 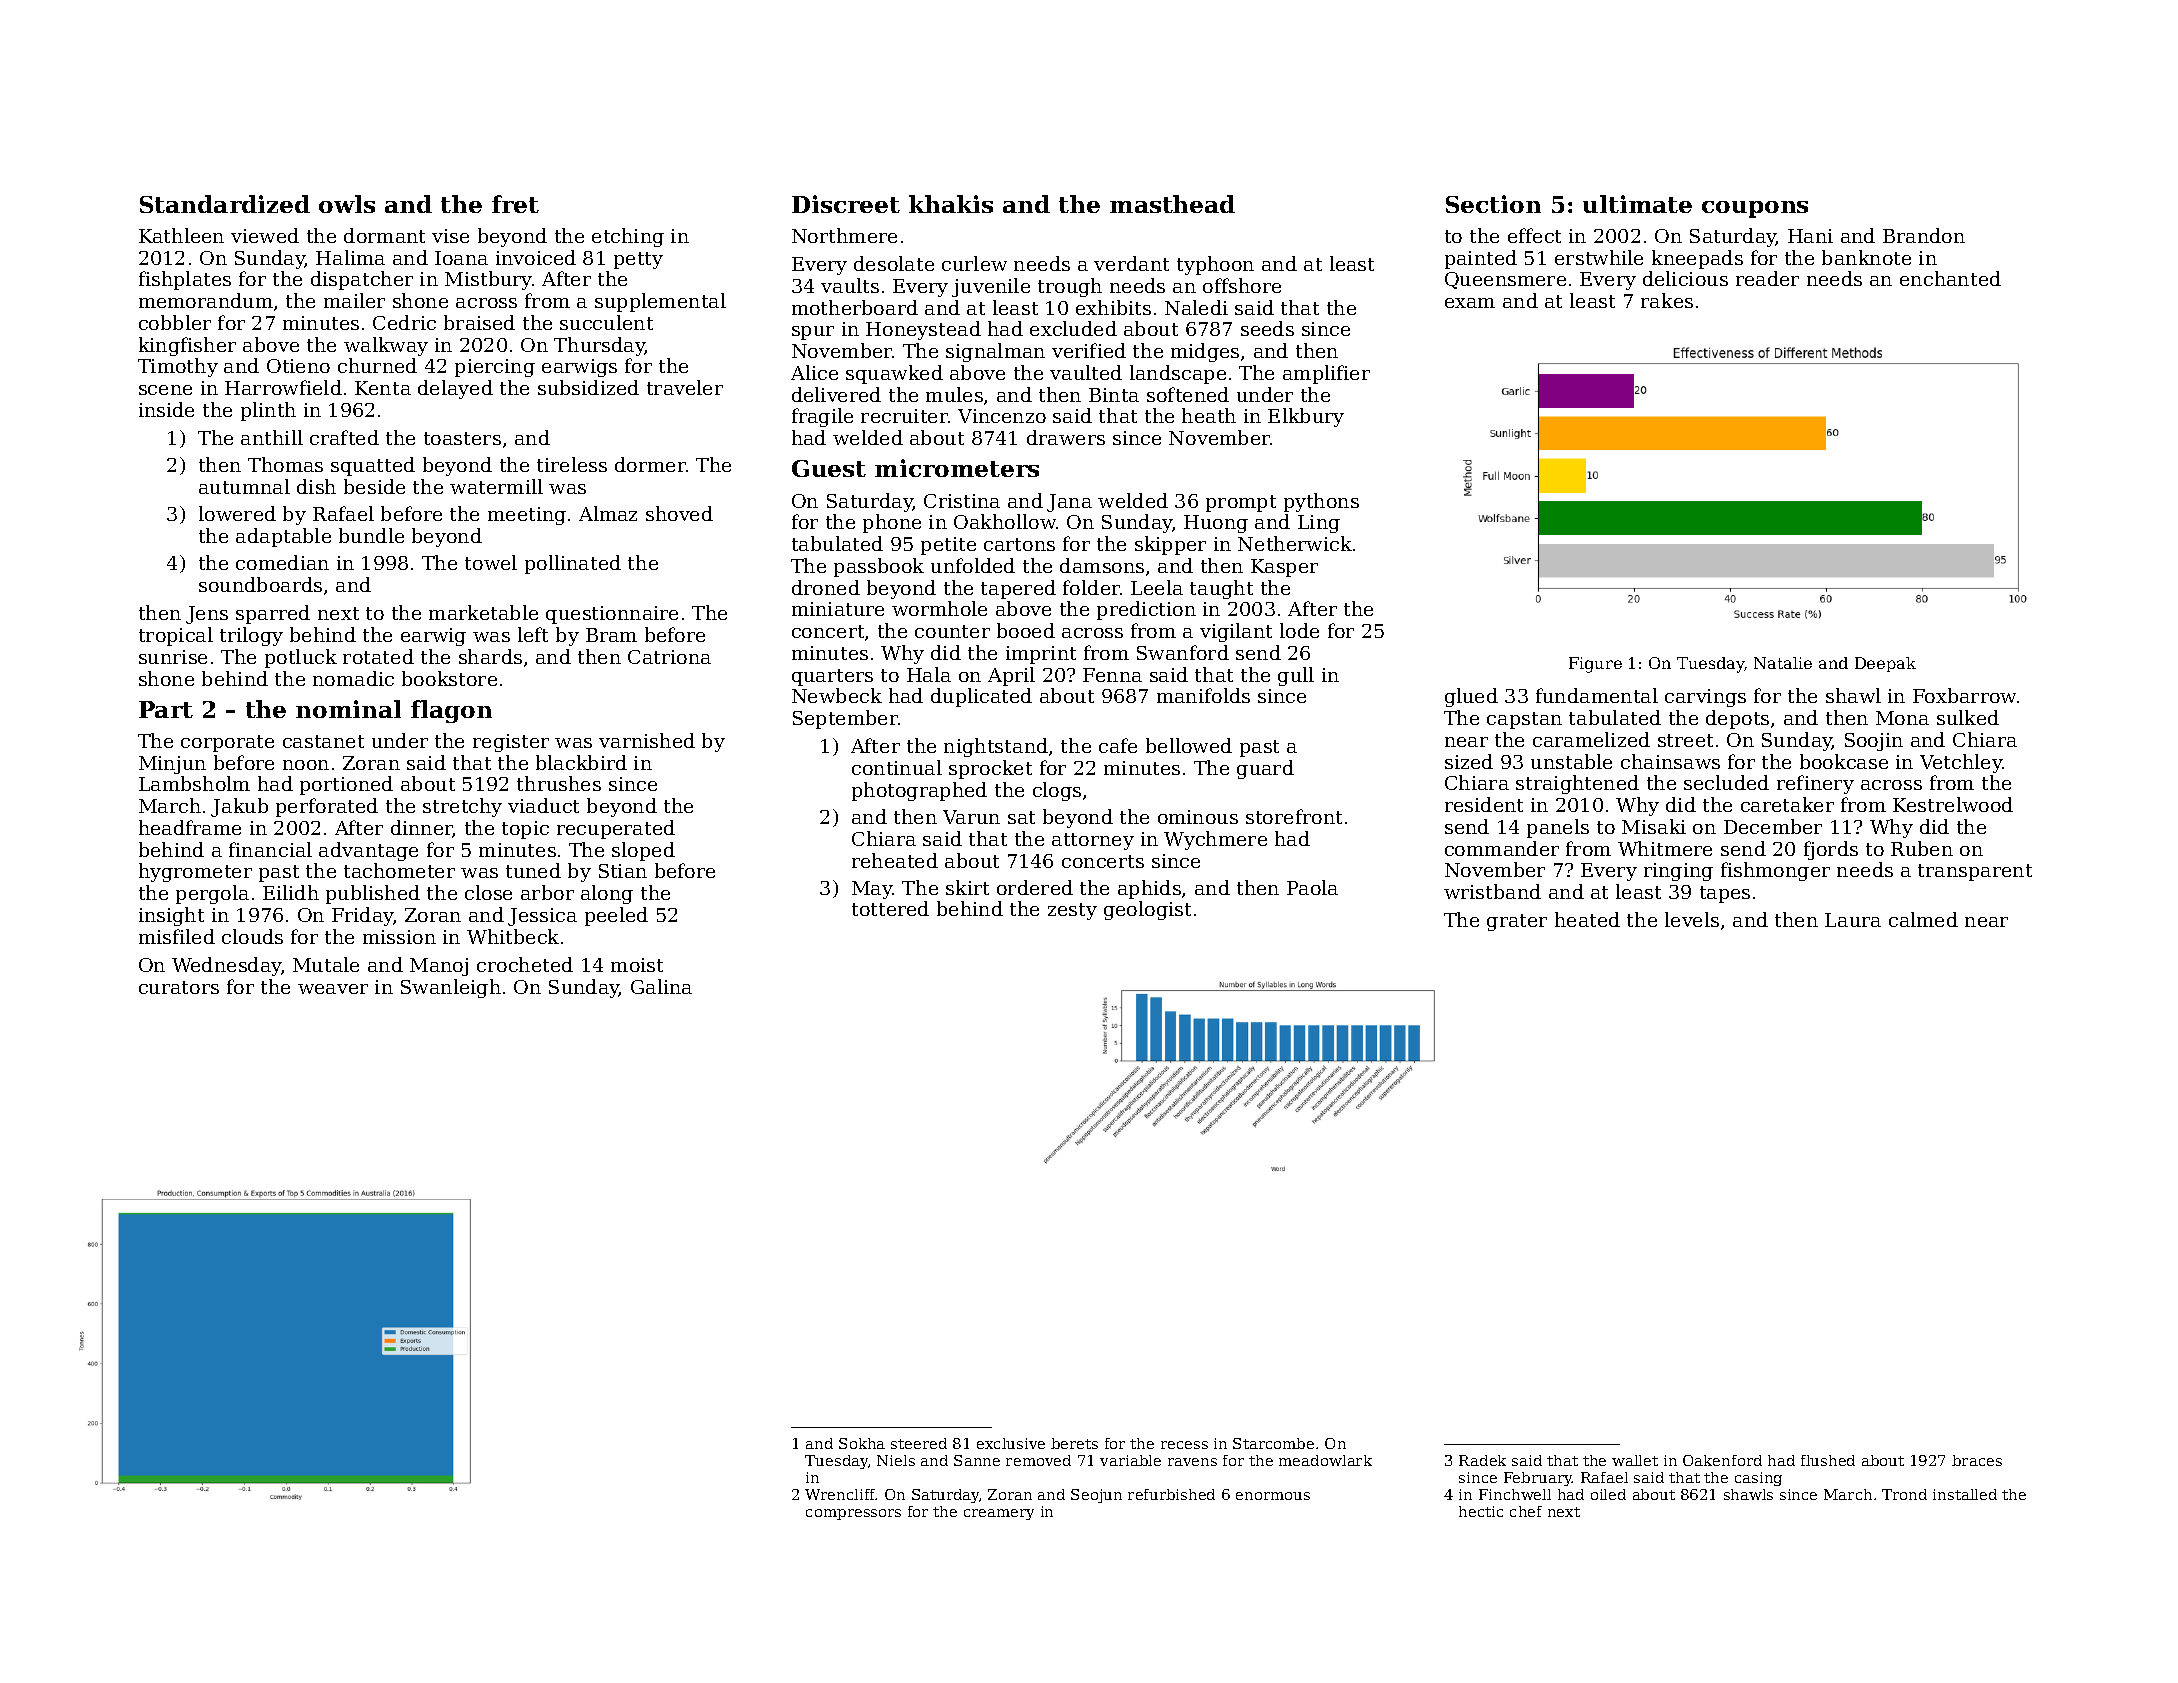 I want to click on braces, so click(x=1977, y=1460).
